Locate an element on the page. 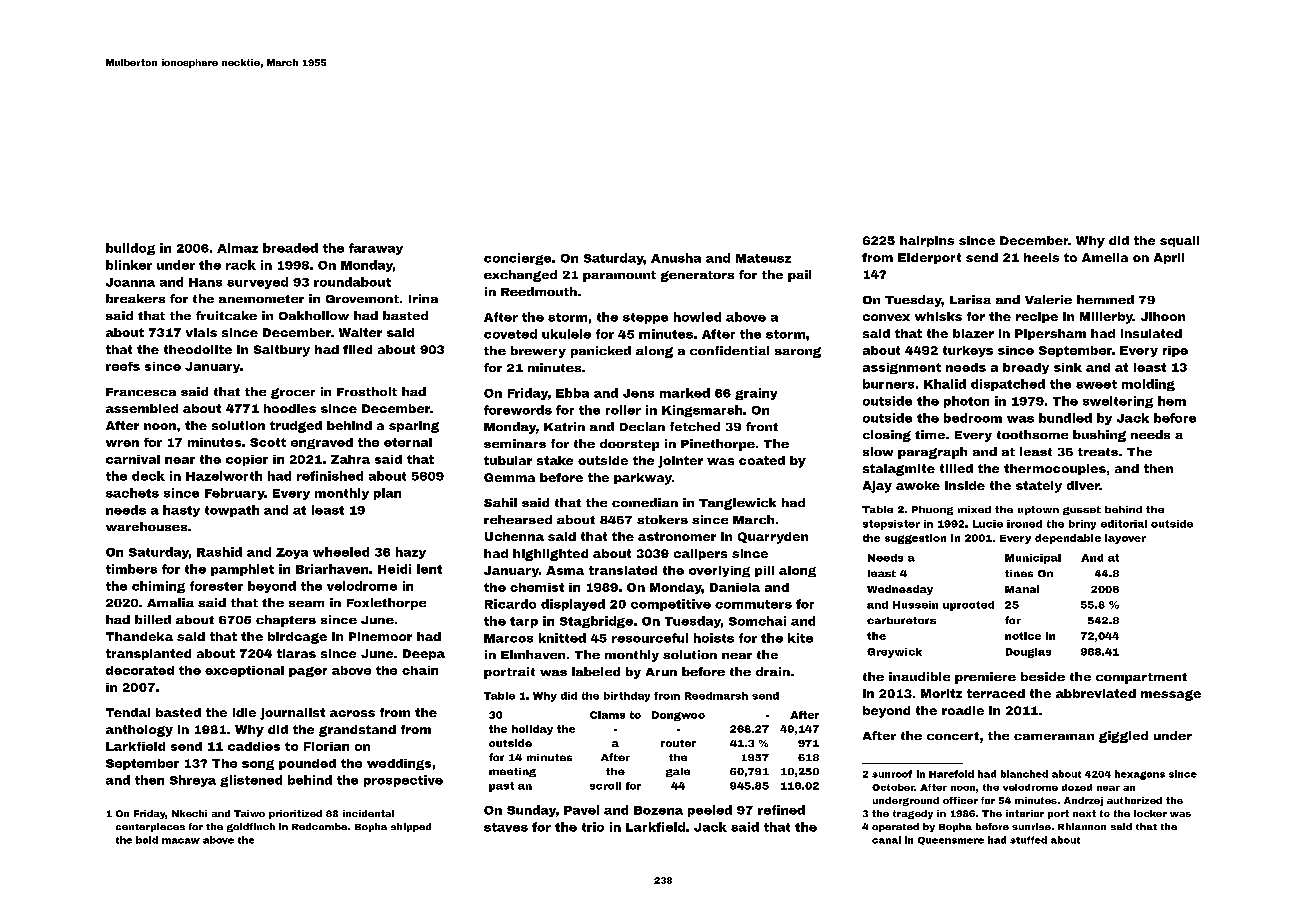 This page has height=924, width=1308. Ebba is located at coordinates (572, 393).
